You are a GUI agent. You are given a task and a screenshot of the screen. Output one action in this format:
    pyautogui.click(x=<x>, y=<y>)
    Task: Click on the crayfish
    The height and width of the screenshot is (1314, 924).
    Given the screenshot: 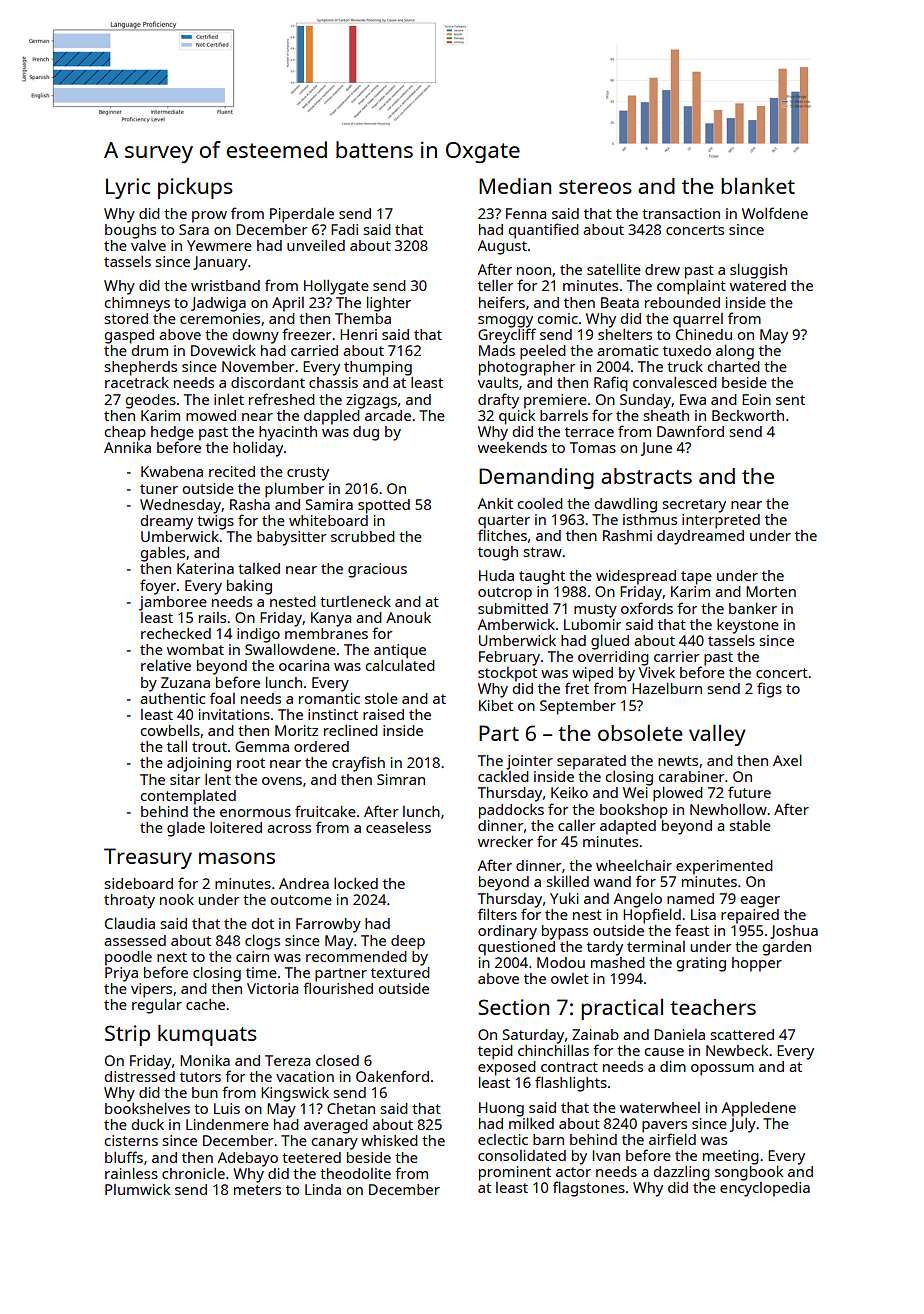 What is the action you would take?
    pyautogui.click(x=358, y=764)
